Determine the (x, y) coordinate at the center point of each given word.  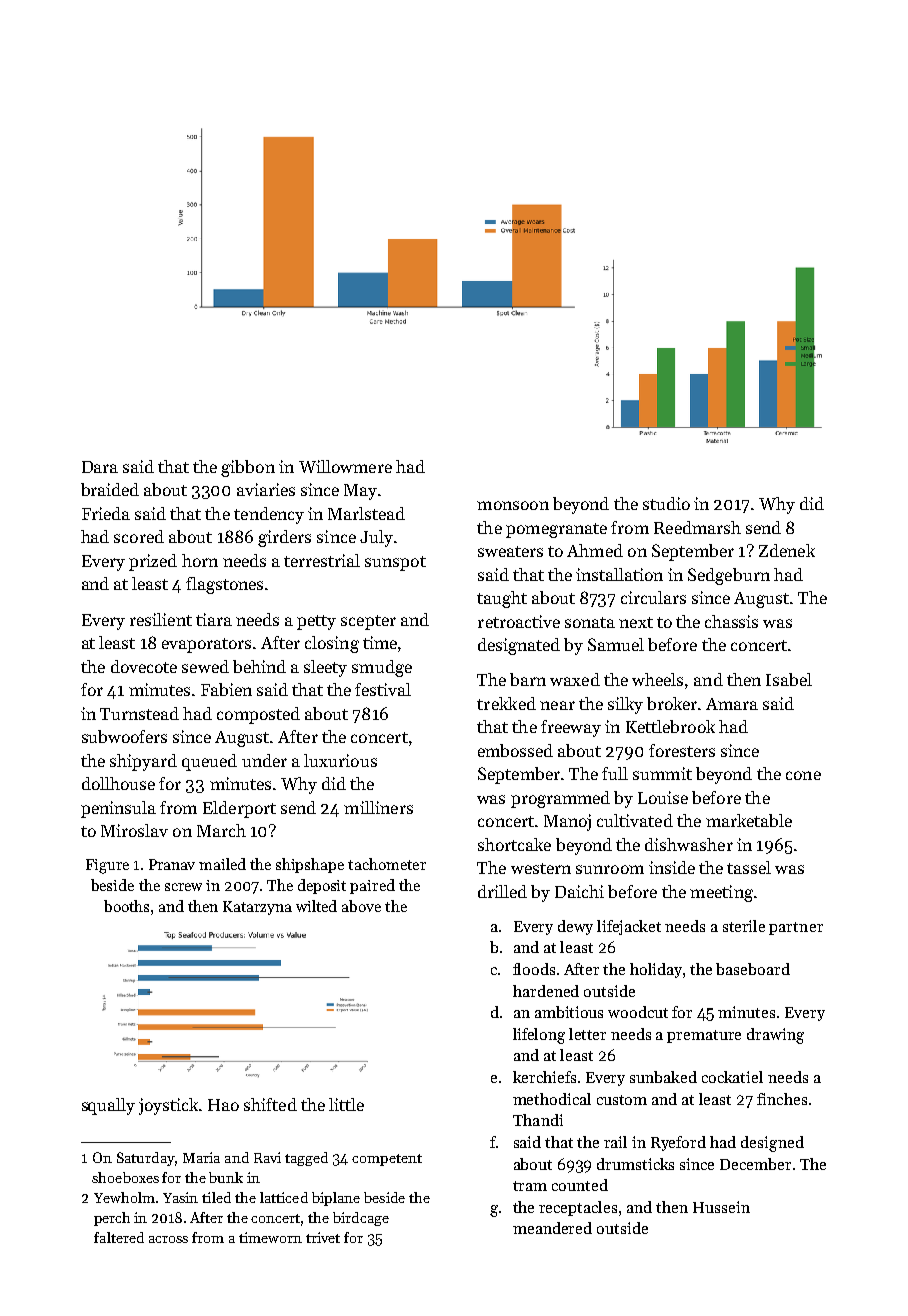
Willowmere (345, 466)
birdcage (361, 1219)
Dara (100, 467)
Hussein (721, 1207)
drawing (775, 1036)
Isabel (789, 679)
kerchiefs (544, 1077)
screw (183, 887)
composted (258, 715)
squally (108, 1106)
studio (666, 503)
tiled (216, 1197)
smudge (382, 668)
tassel (749, 867)
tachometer (387, 864)
